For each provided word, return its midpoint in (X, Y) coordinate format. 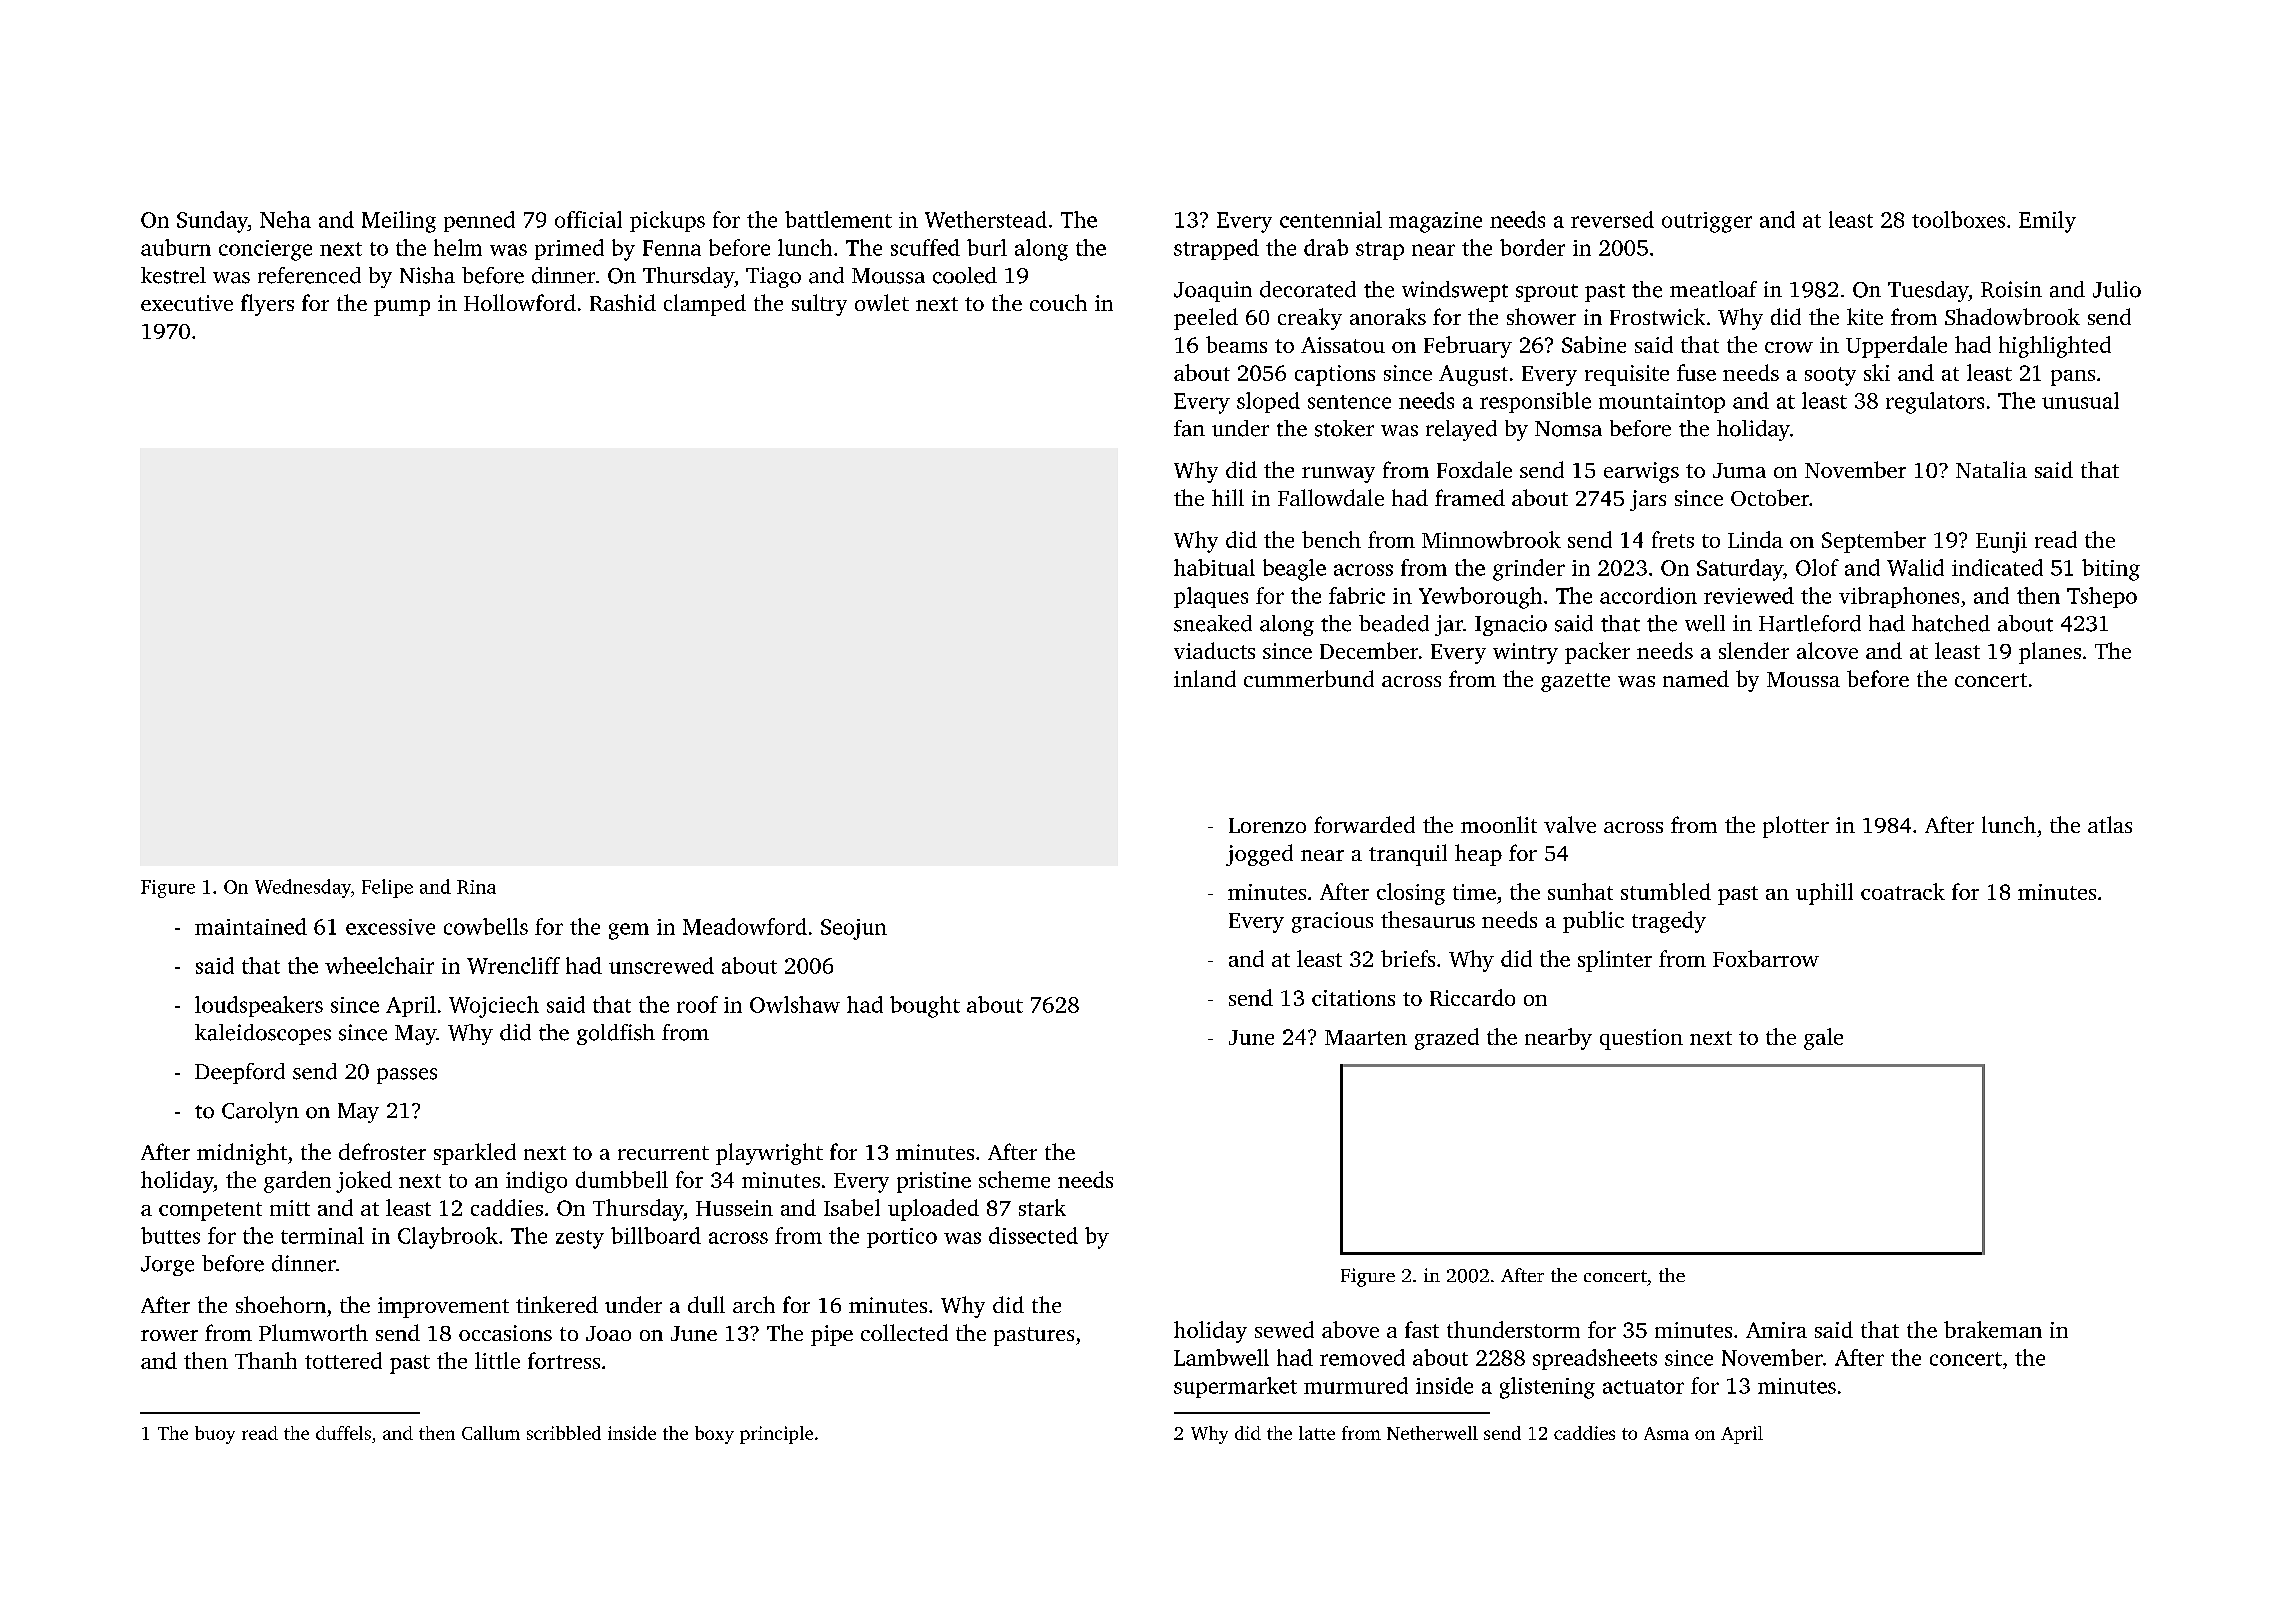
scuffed (925, 247)
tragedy (1669, 922)
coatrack (1903, 891)
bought (925, 1007)
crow (1789, 347)
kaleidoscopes (263, 1034)
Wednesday (303, 888)
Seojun (854, 929)
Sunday (212, 222)
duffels (343, 1433)
